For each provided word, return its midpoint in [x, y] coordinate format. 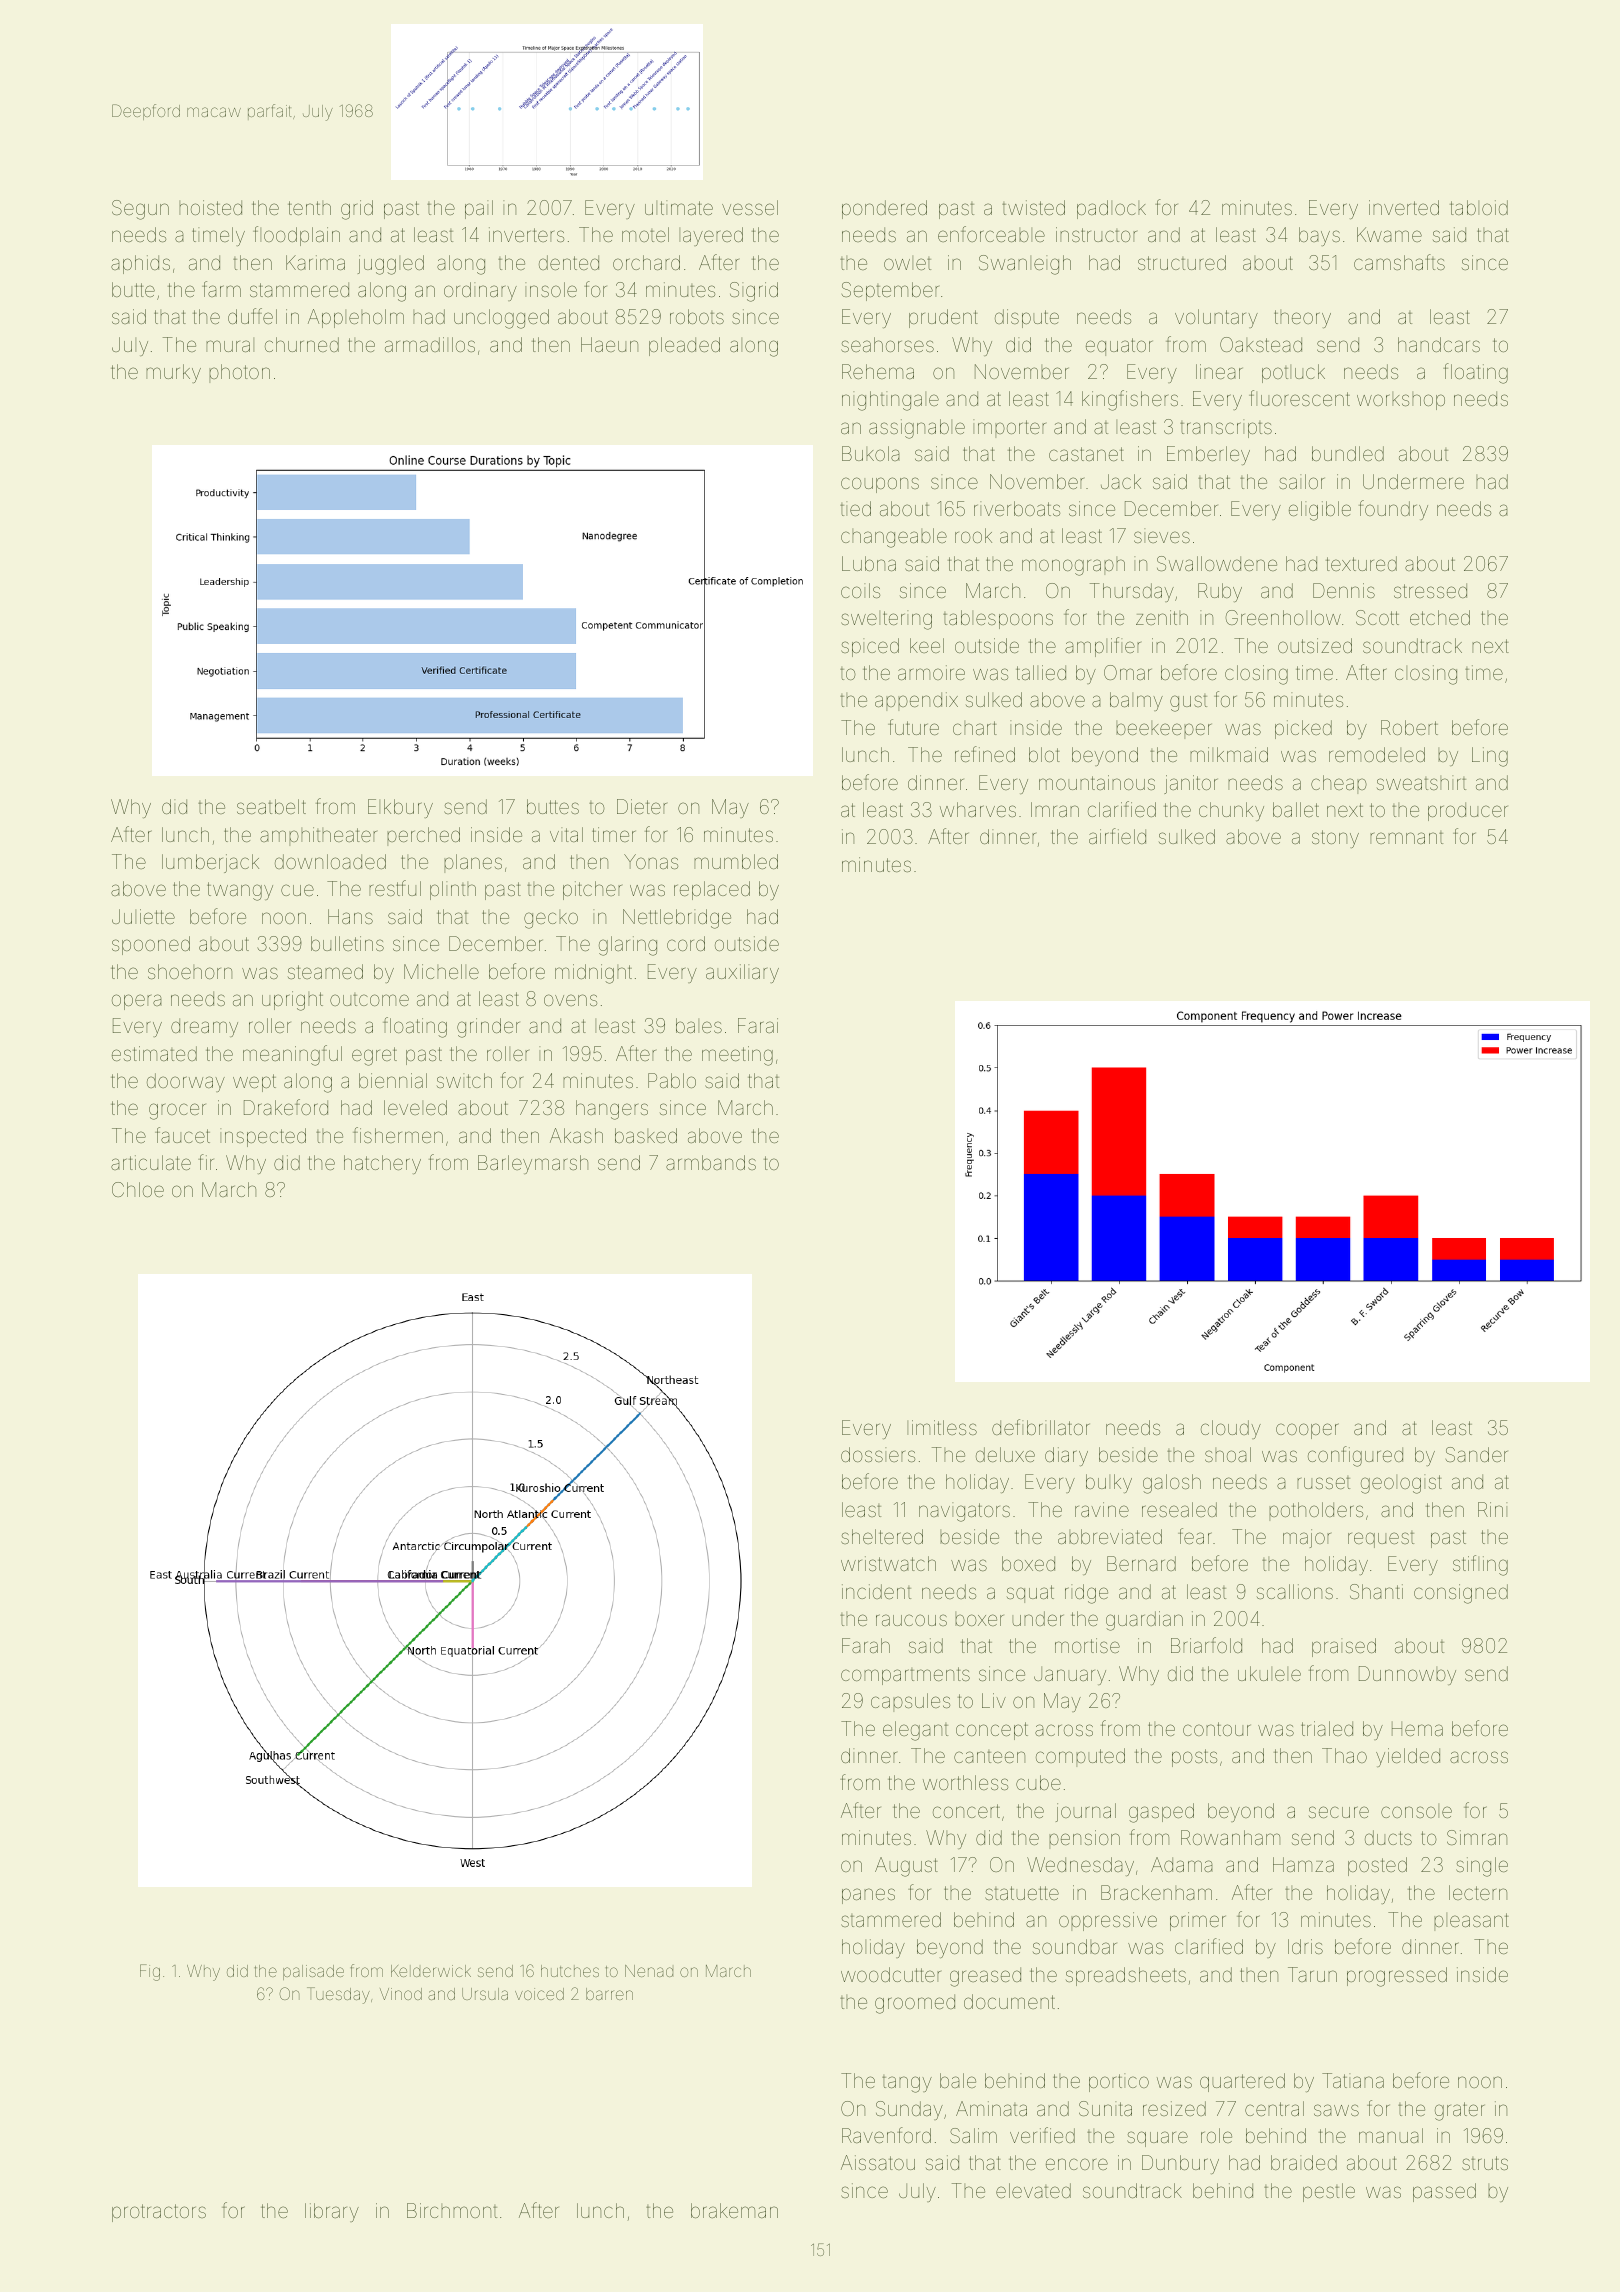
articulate [151, 1162]
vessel [750, 207]
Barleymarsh [533, 1164]
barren [609, 1994]
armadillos [430, 344]
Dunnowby [1407, 1675]
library [332, 2212]
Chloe [138, 1189]
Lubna [869, 563]
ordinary [480, 291]
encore [1077, 2164]
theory [1302, 319]
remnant [1406, 837]
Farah [866, 1645]
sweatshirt [1421, 782]
